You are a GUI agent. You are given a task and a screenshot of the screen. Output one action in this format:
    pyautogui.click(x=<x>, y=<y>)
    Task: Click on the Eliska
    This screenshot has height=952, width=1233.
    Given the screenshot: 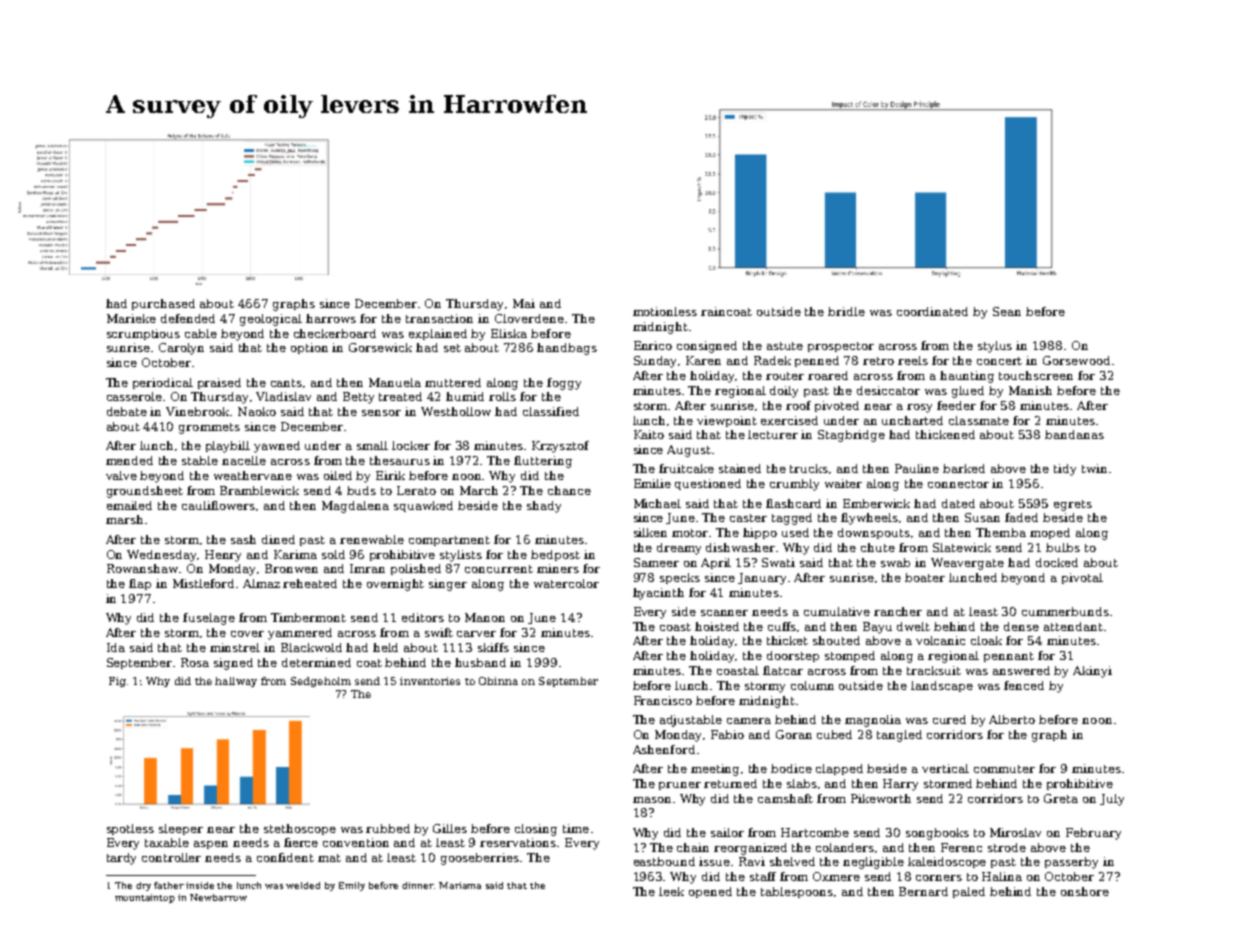 What is the action you would take?
    pyautogui.click(x=509, y=333)
